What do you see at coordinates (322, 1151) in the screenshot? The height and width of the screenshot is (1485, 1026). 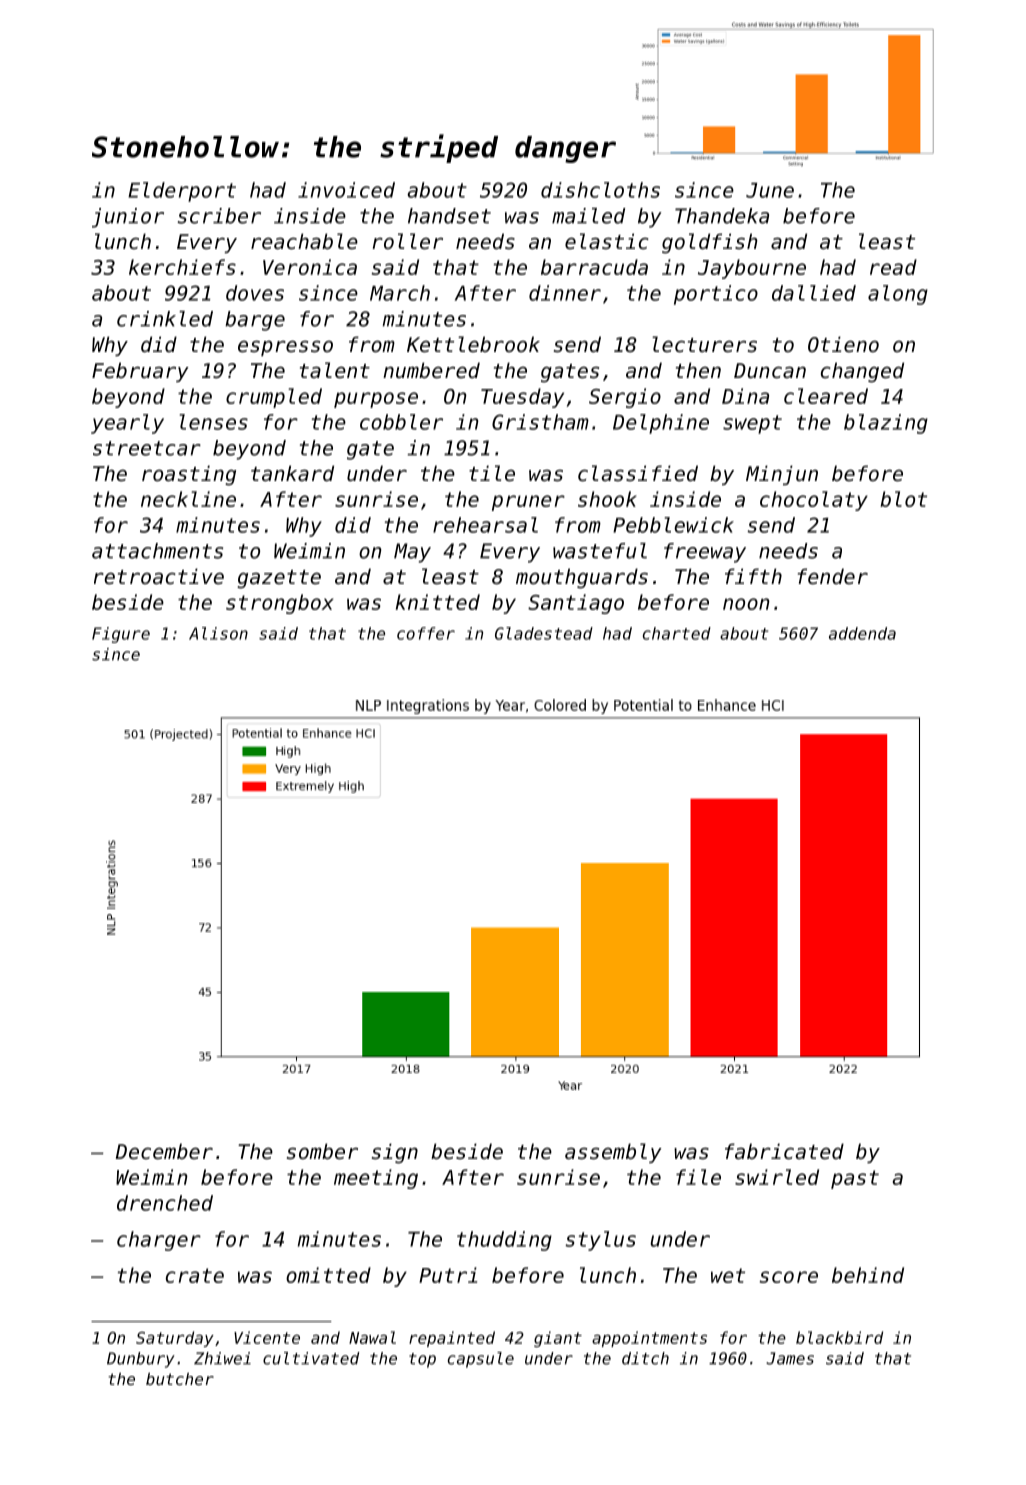 I see `somber` at bounding box center [322, 1151].
